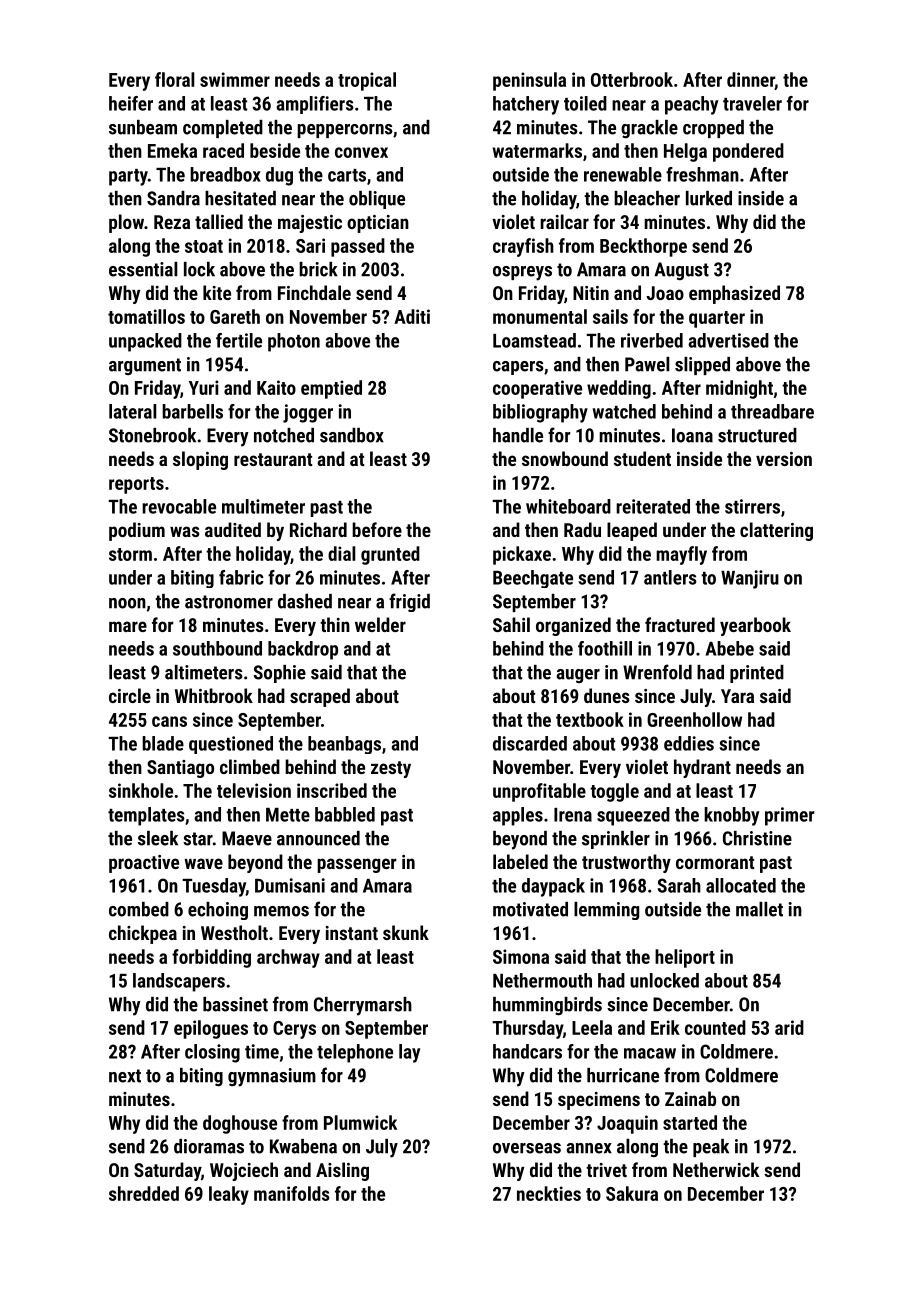 Image resolution: width=924 pixels, height=1311 pixels. What do you see at coordinates (292, 1193) in the screenshot?
I see `manifolds` at bounding box center [292, 1193].
